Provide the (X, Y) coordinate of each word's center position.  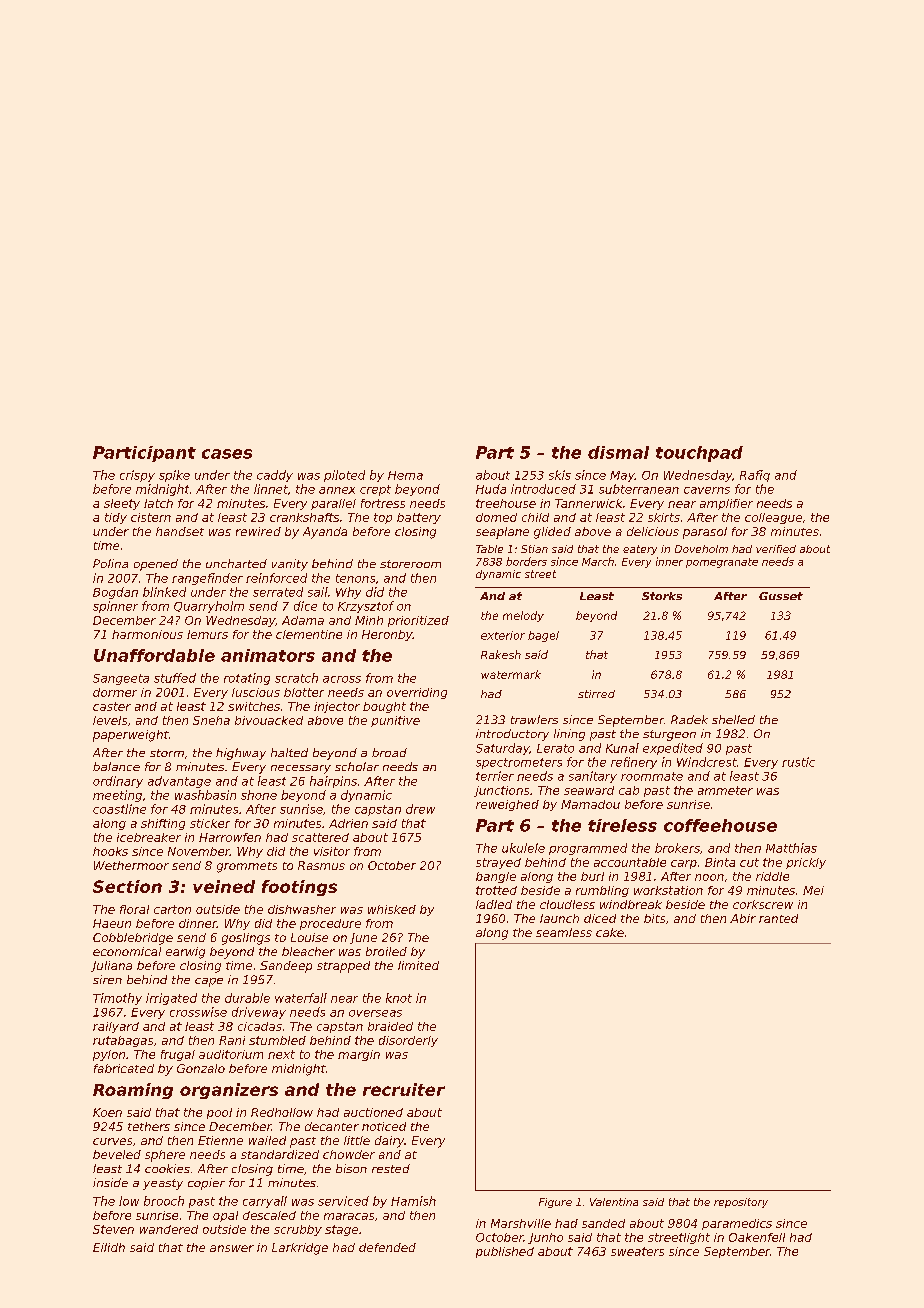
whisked (392, 909)
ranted (778, 918)
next (281, 1054)
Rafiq (755, 476)
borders (526, 561)
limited (418, 965)
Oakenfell (757, 1237)
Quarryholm (209, 607)
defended (387, 1247)
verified (776, 549)
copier (206, 1184)
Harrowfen (230, 837)
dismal (618, 452)
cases (227, 454)
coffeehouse (720, 825)
